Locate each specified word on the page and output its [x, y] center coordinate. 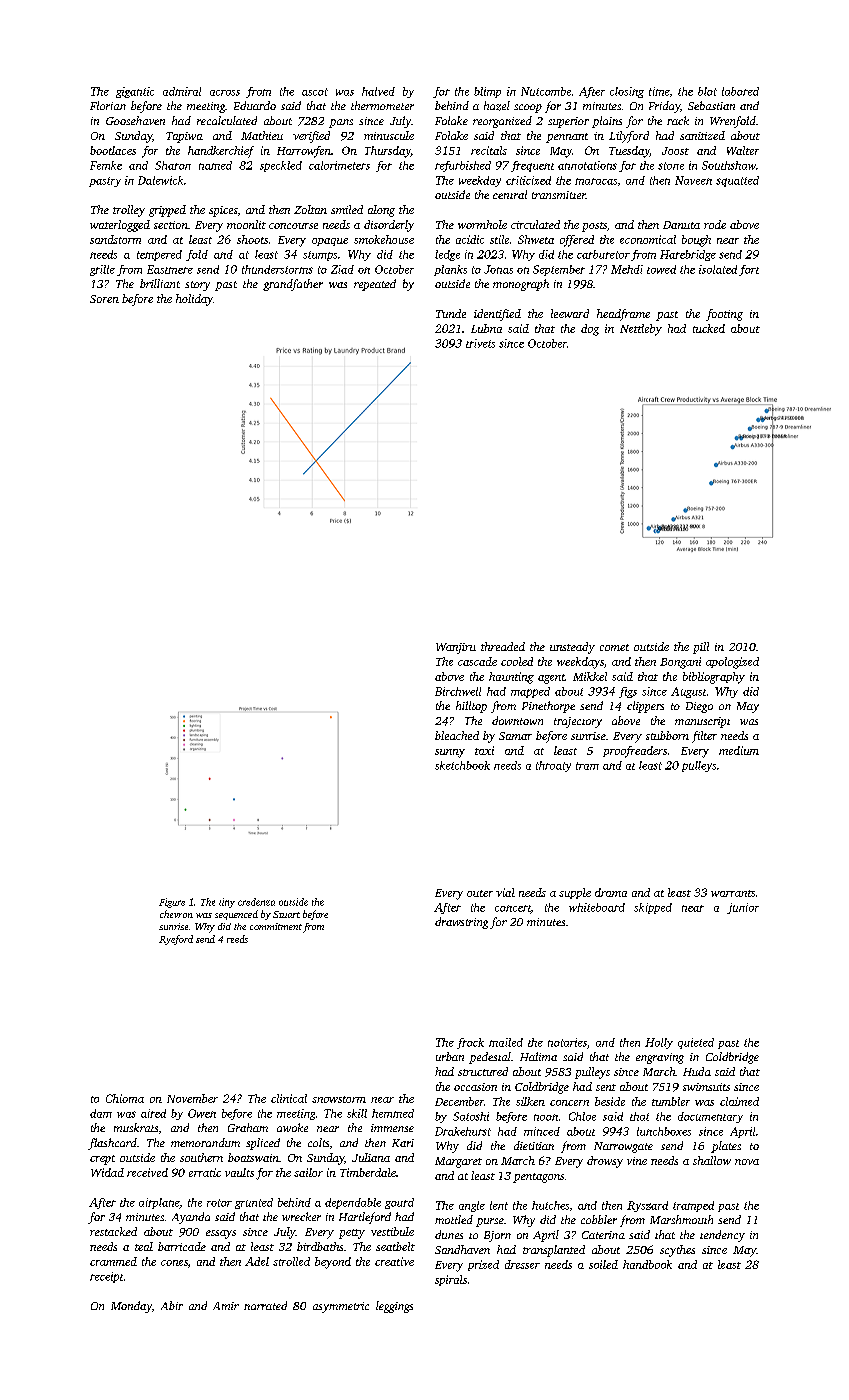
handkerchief [221, 152]
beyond [333, 1263]
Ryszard [647, 1206]
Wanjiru [456, 648]
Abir [172, 1305]
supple [575, 893]
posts [594, 227]
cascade [477, 661]
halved [378, 91]
